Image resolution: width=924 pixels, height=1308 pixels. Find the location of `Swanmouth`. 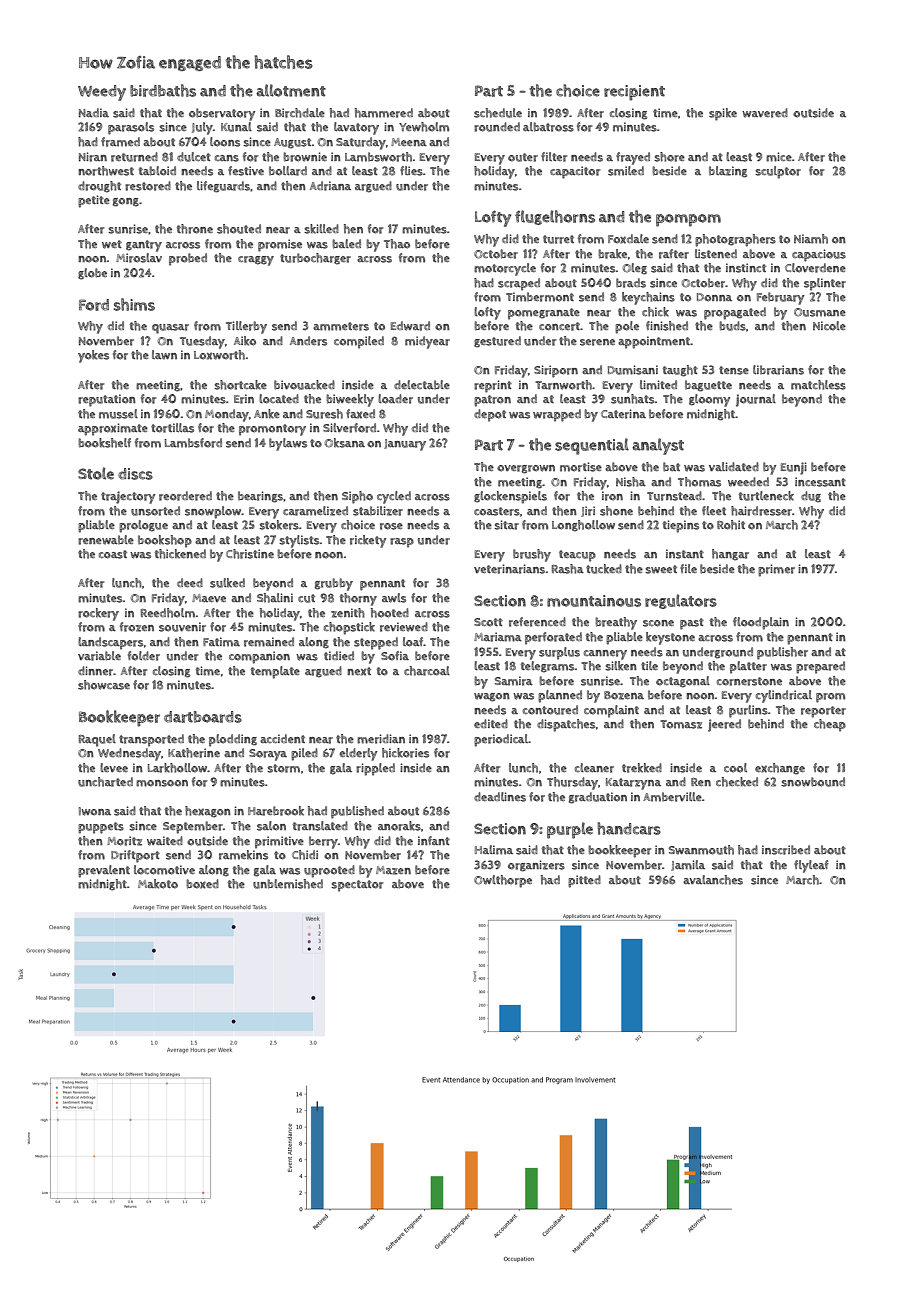

Swanmouth is located at coordinates (701, 850).
